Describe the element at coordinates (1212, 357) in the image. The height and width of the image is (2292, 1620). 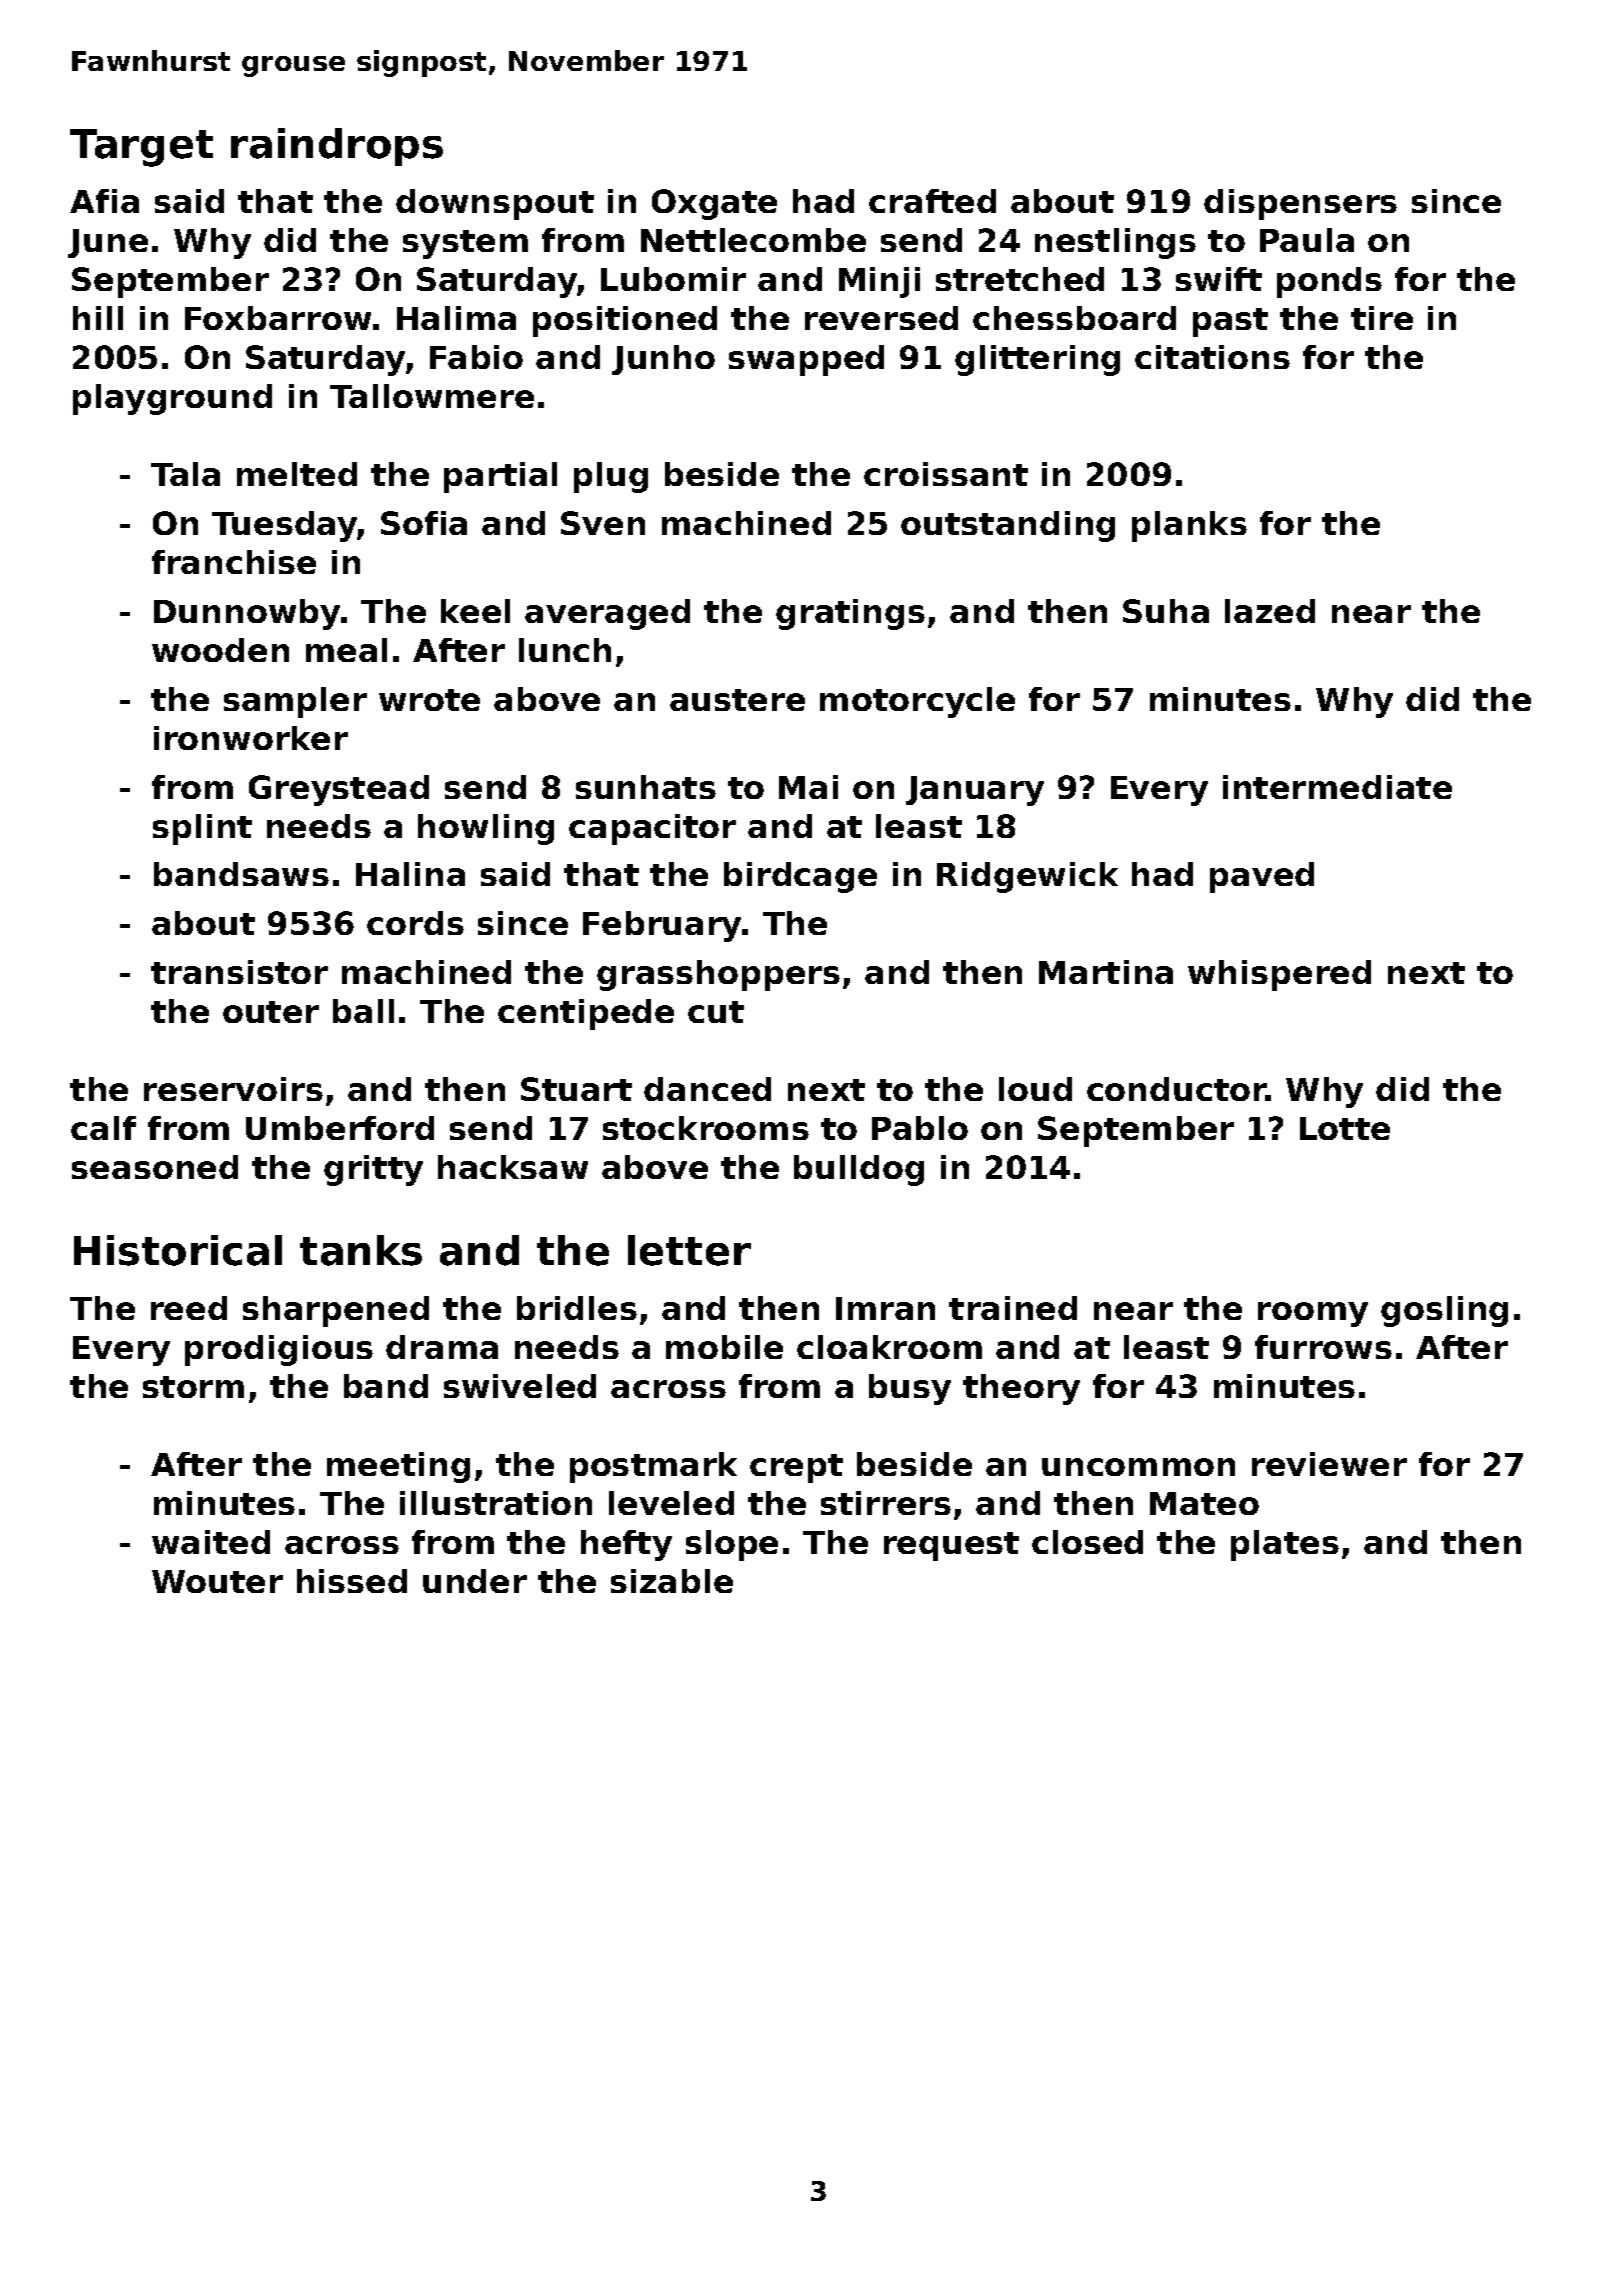
I see `citations` at that location.
